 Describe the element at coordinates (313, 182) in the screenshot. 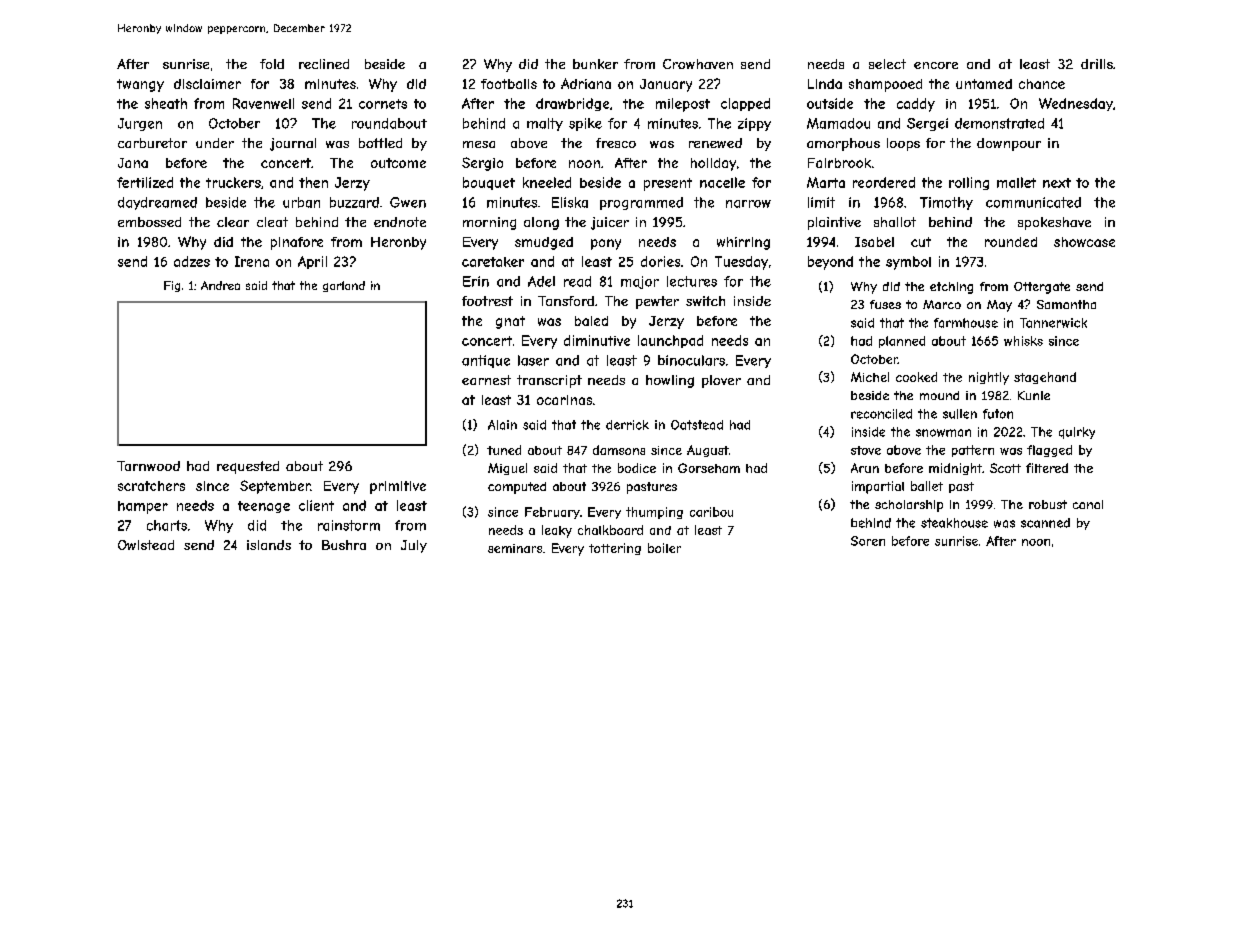

I see `then` at that location.
